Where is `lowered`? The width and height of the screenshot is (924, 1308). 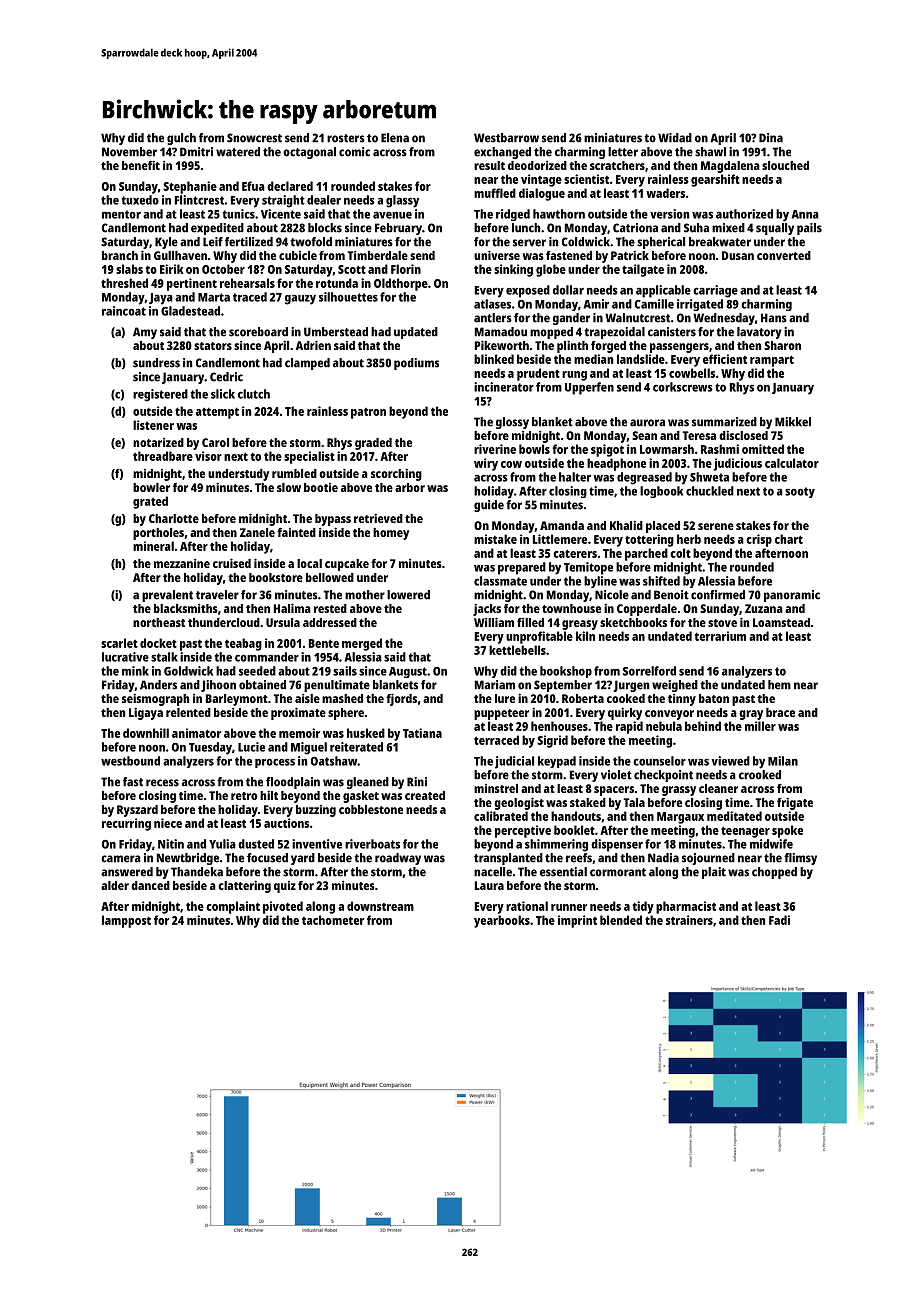
lowered is located at coordinates (408, 595).
